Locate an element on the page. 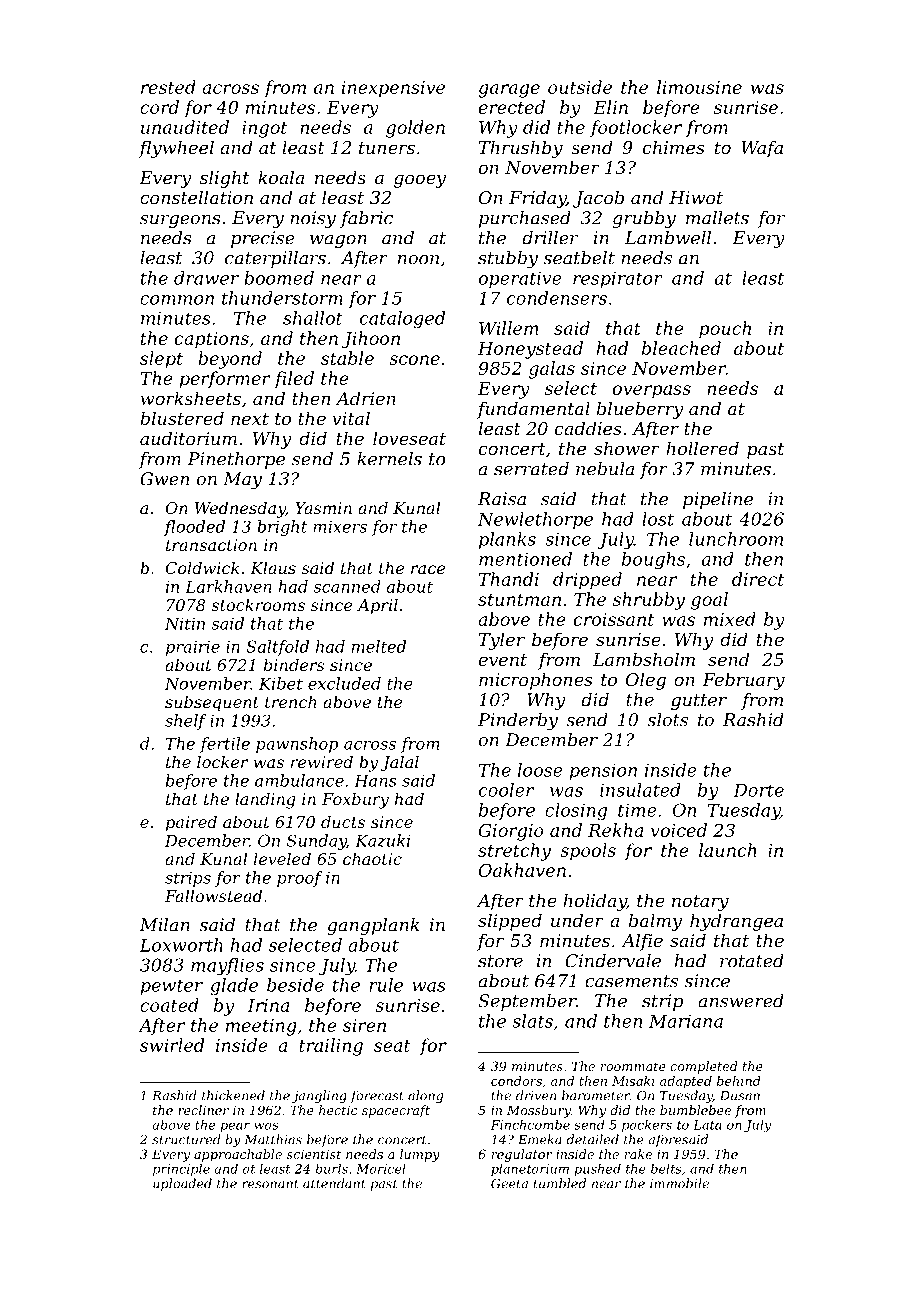 The height and width of the document is (1314, 924). Jalal is located at coordinates (399, 763).
